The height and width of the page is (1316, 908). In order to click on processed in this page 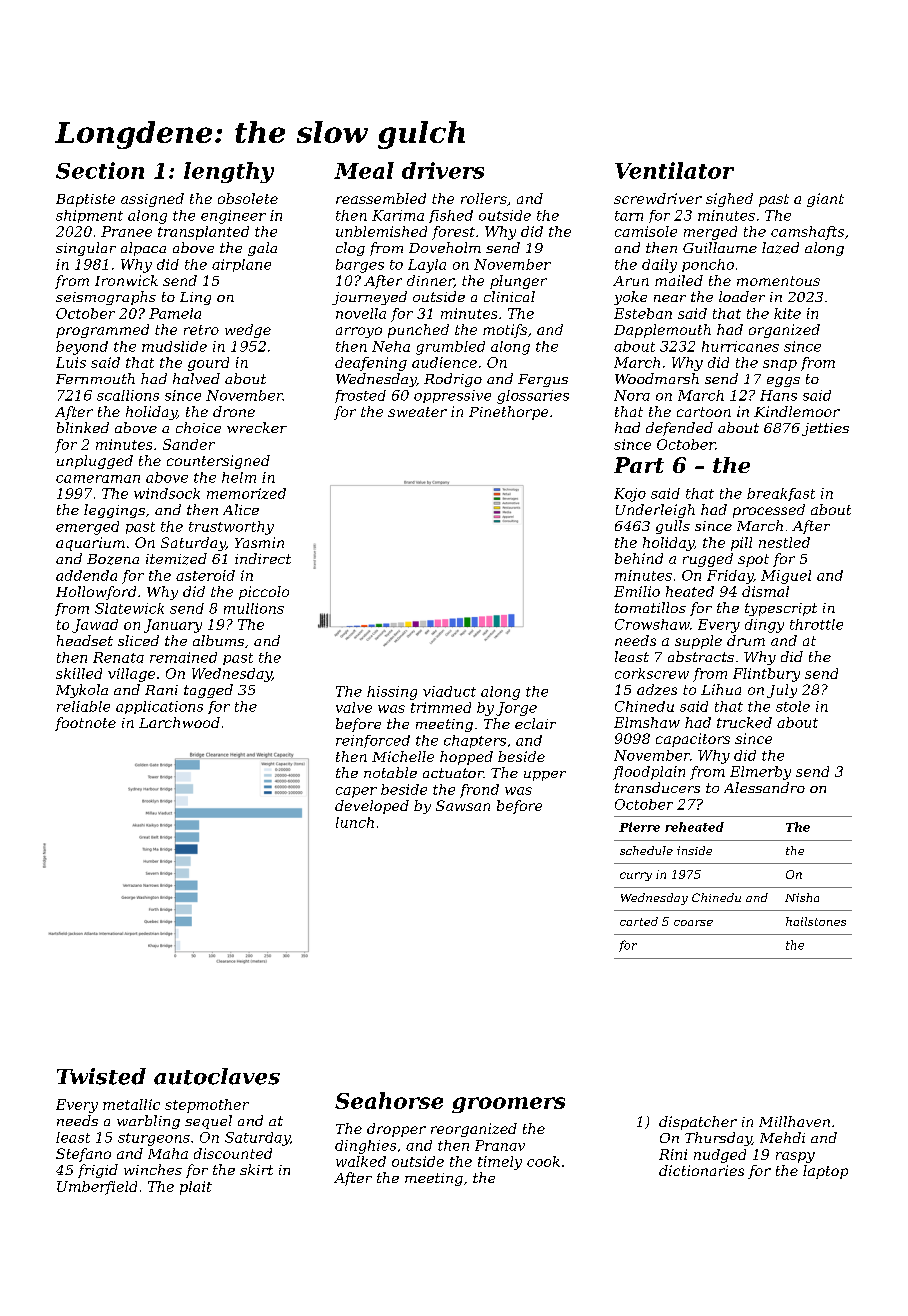, I will do `click(769, 511)`.
